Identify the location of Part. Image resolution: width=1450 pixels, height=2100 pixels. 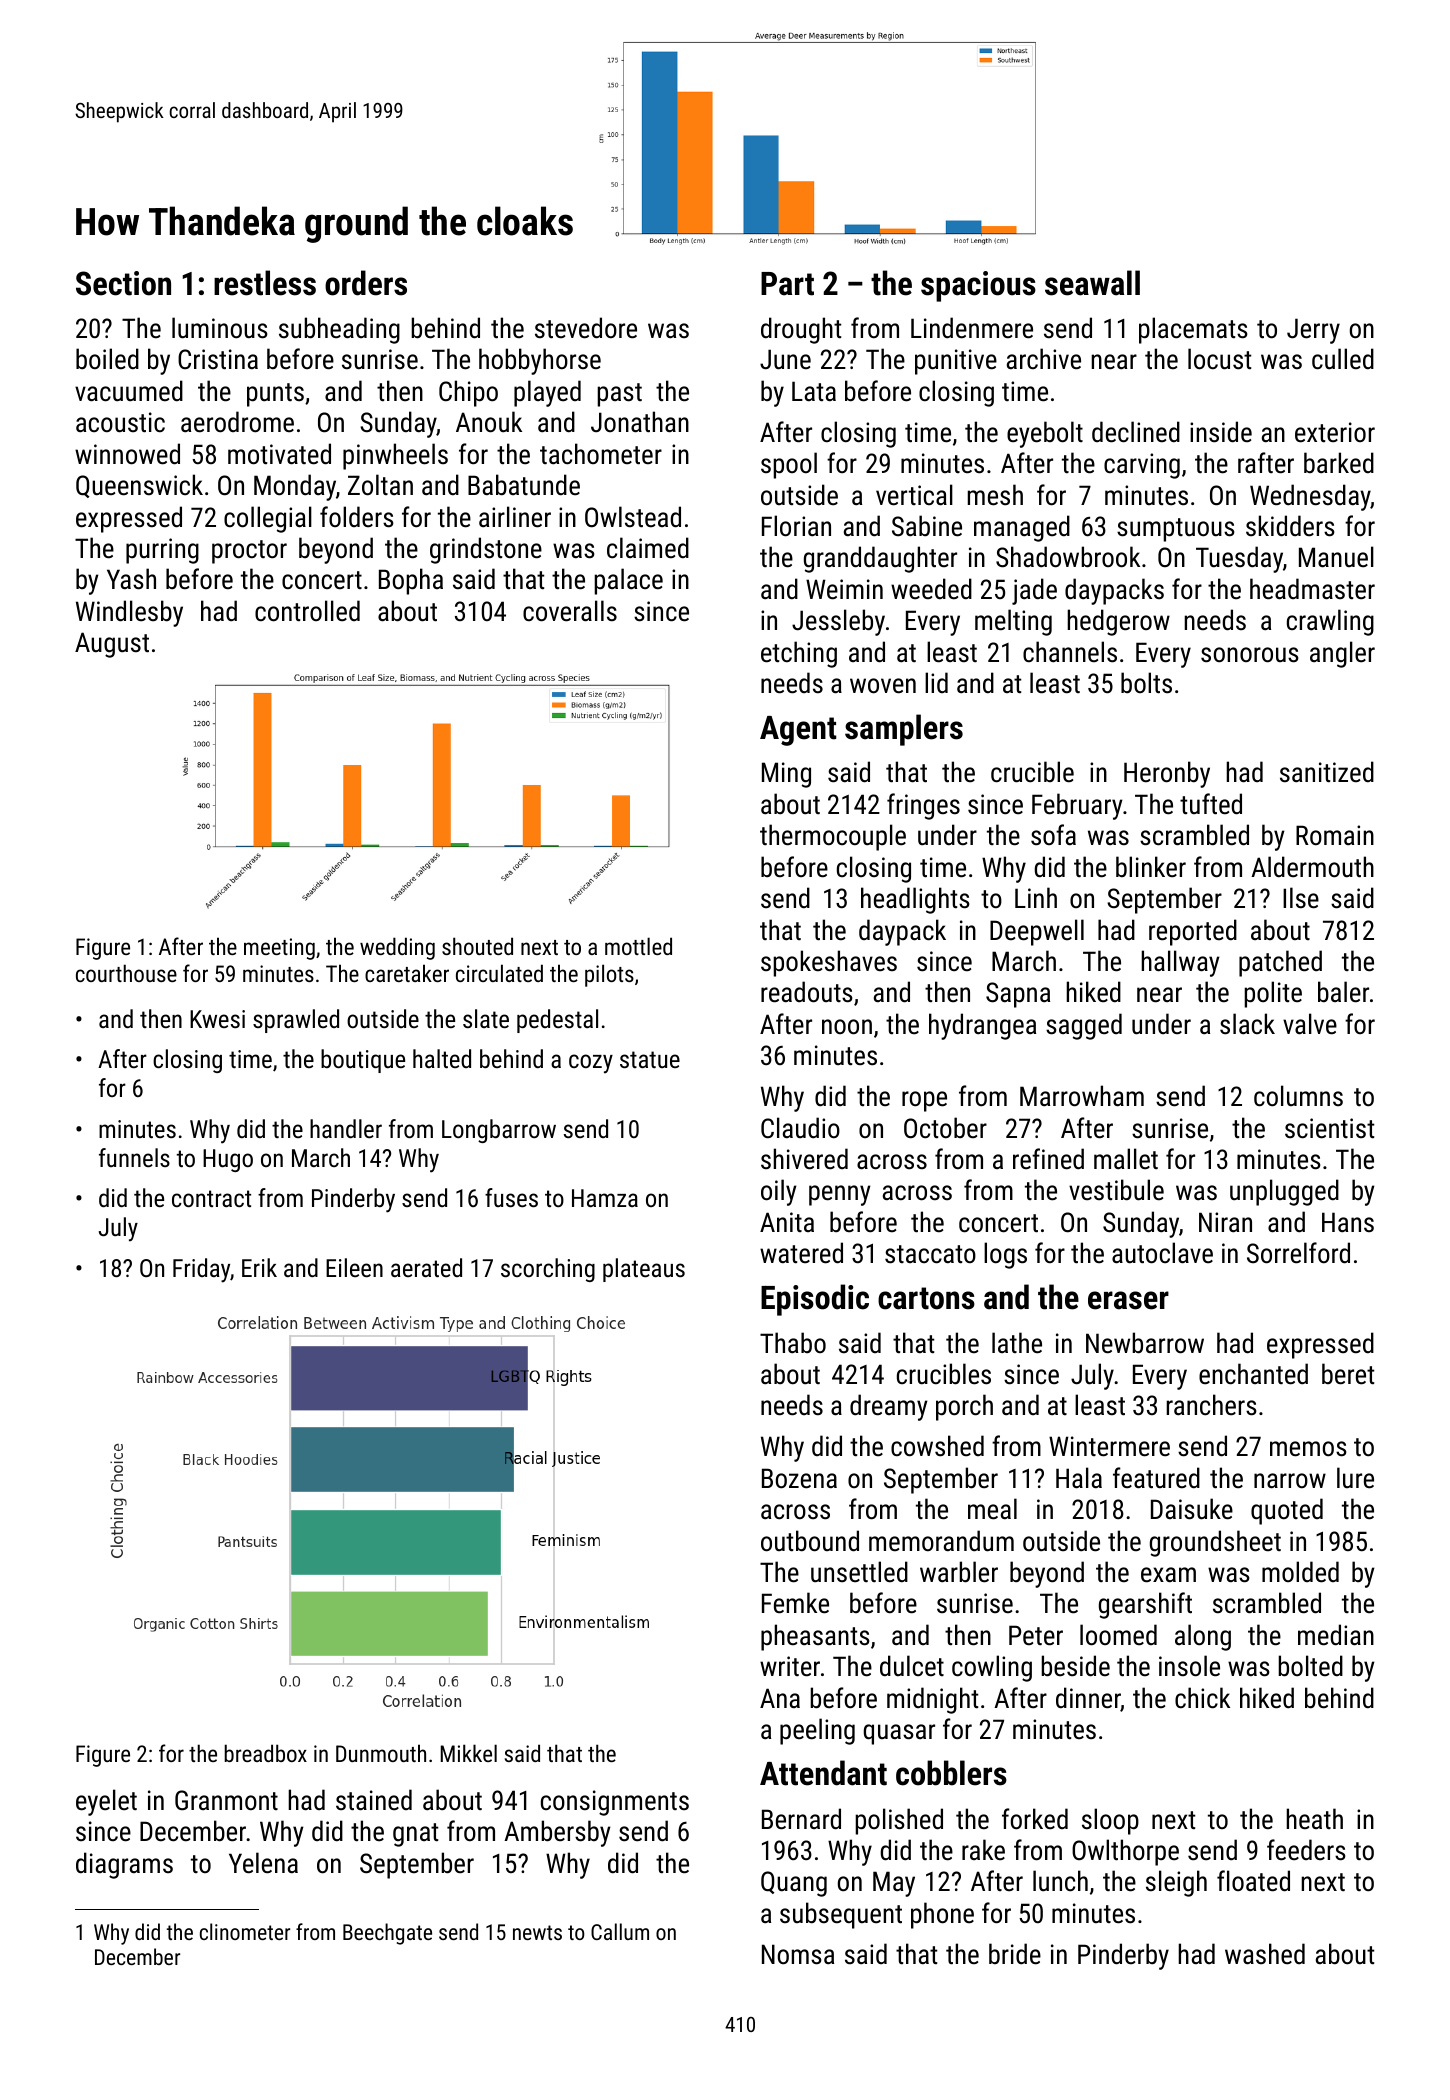
(787, 284).
